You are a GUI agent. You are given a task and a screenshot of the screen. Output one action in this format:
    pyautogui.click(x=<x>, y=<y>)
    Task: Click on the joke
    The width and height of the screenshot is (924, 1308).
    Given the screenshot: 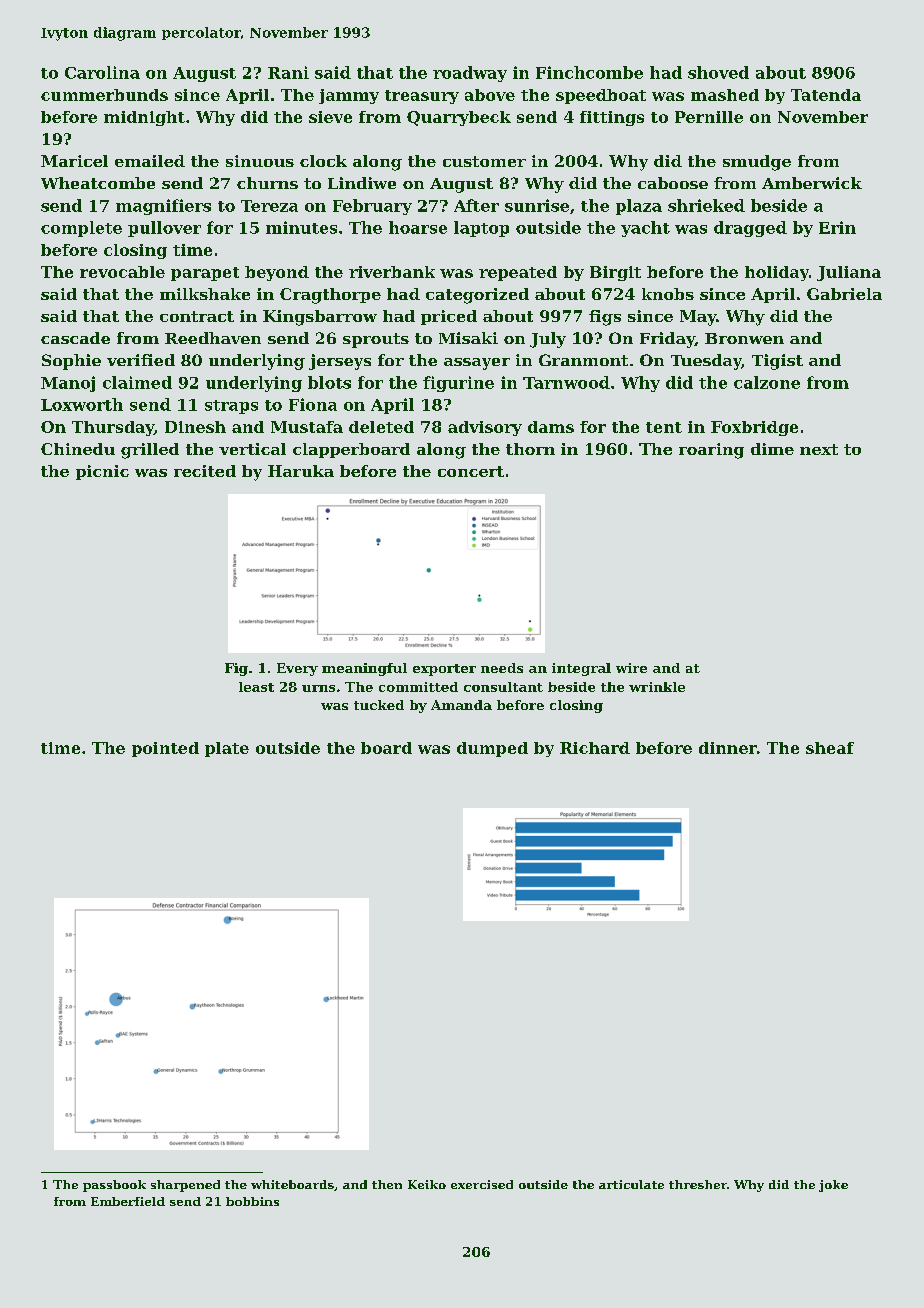 What is the action you would take?
    pyautogui.click(x=833, y=1186)
